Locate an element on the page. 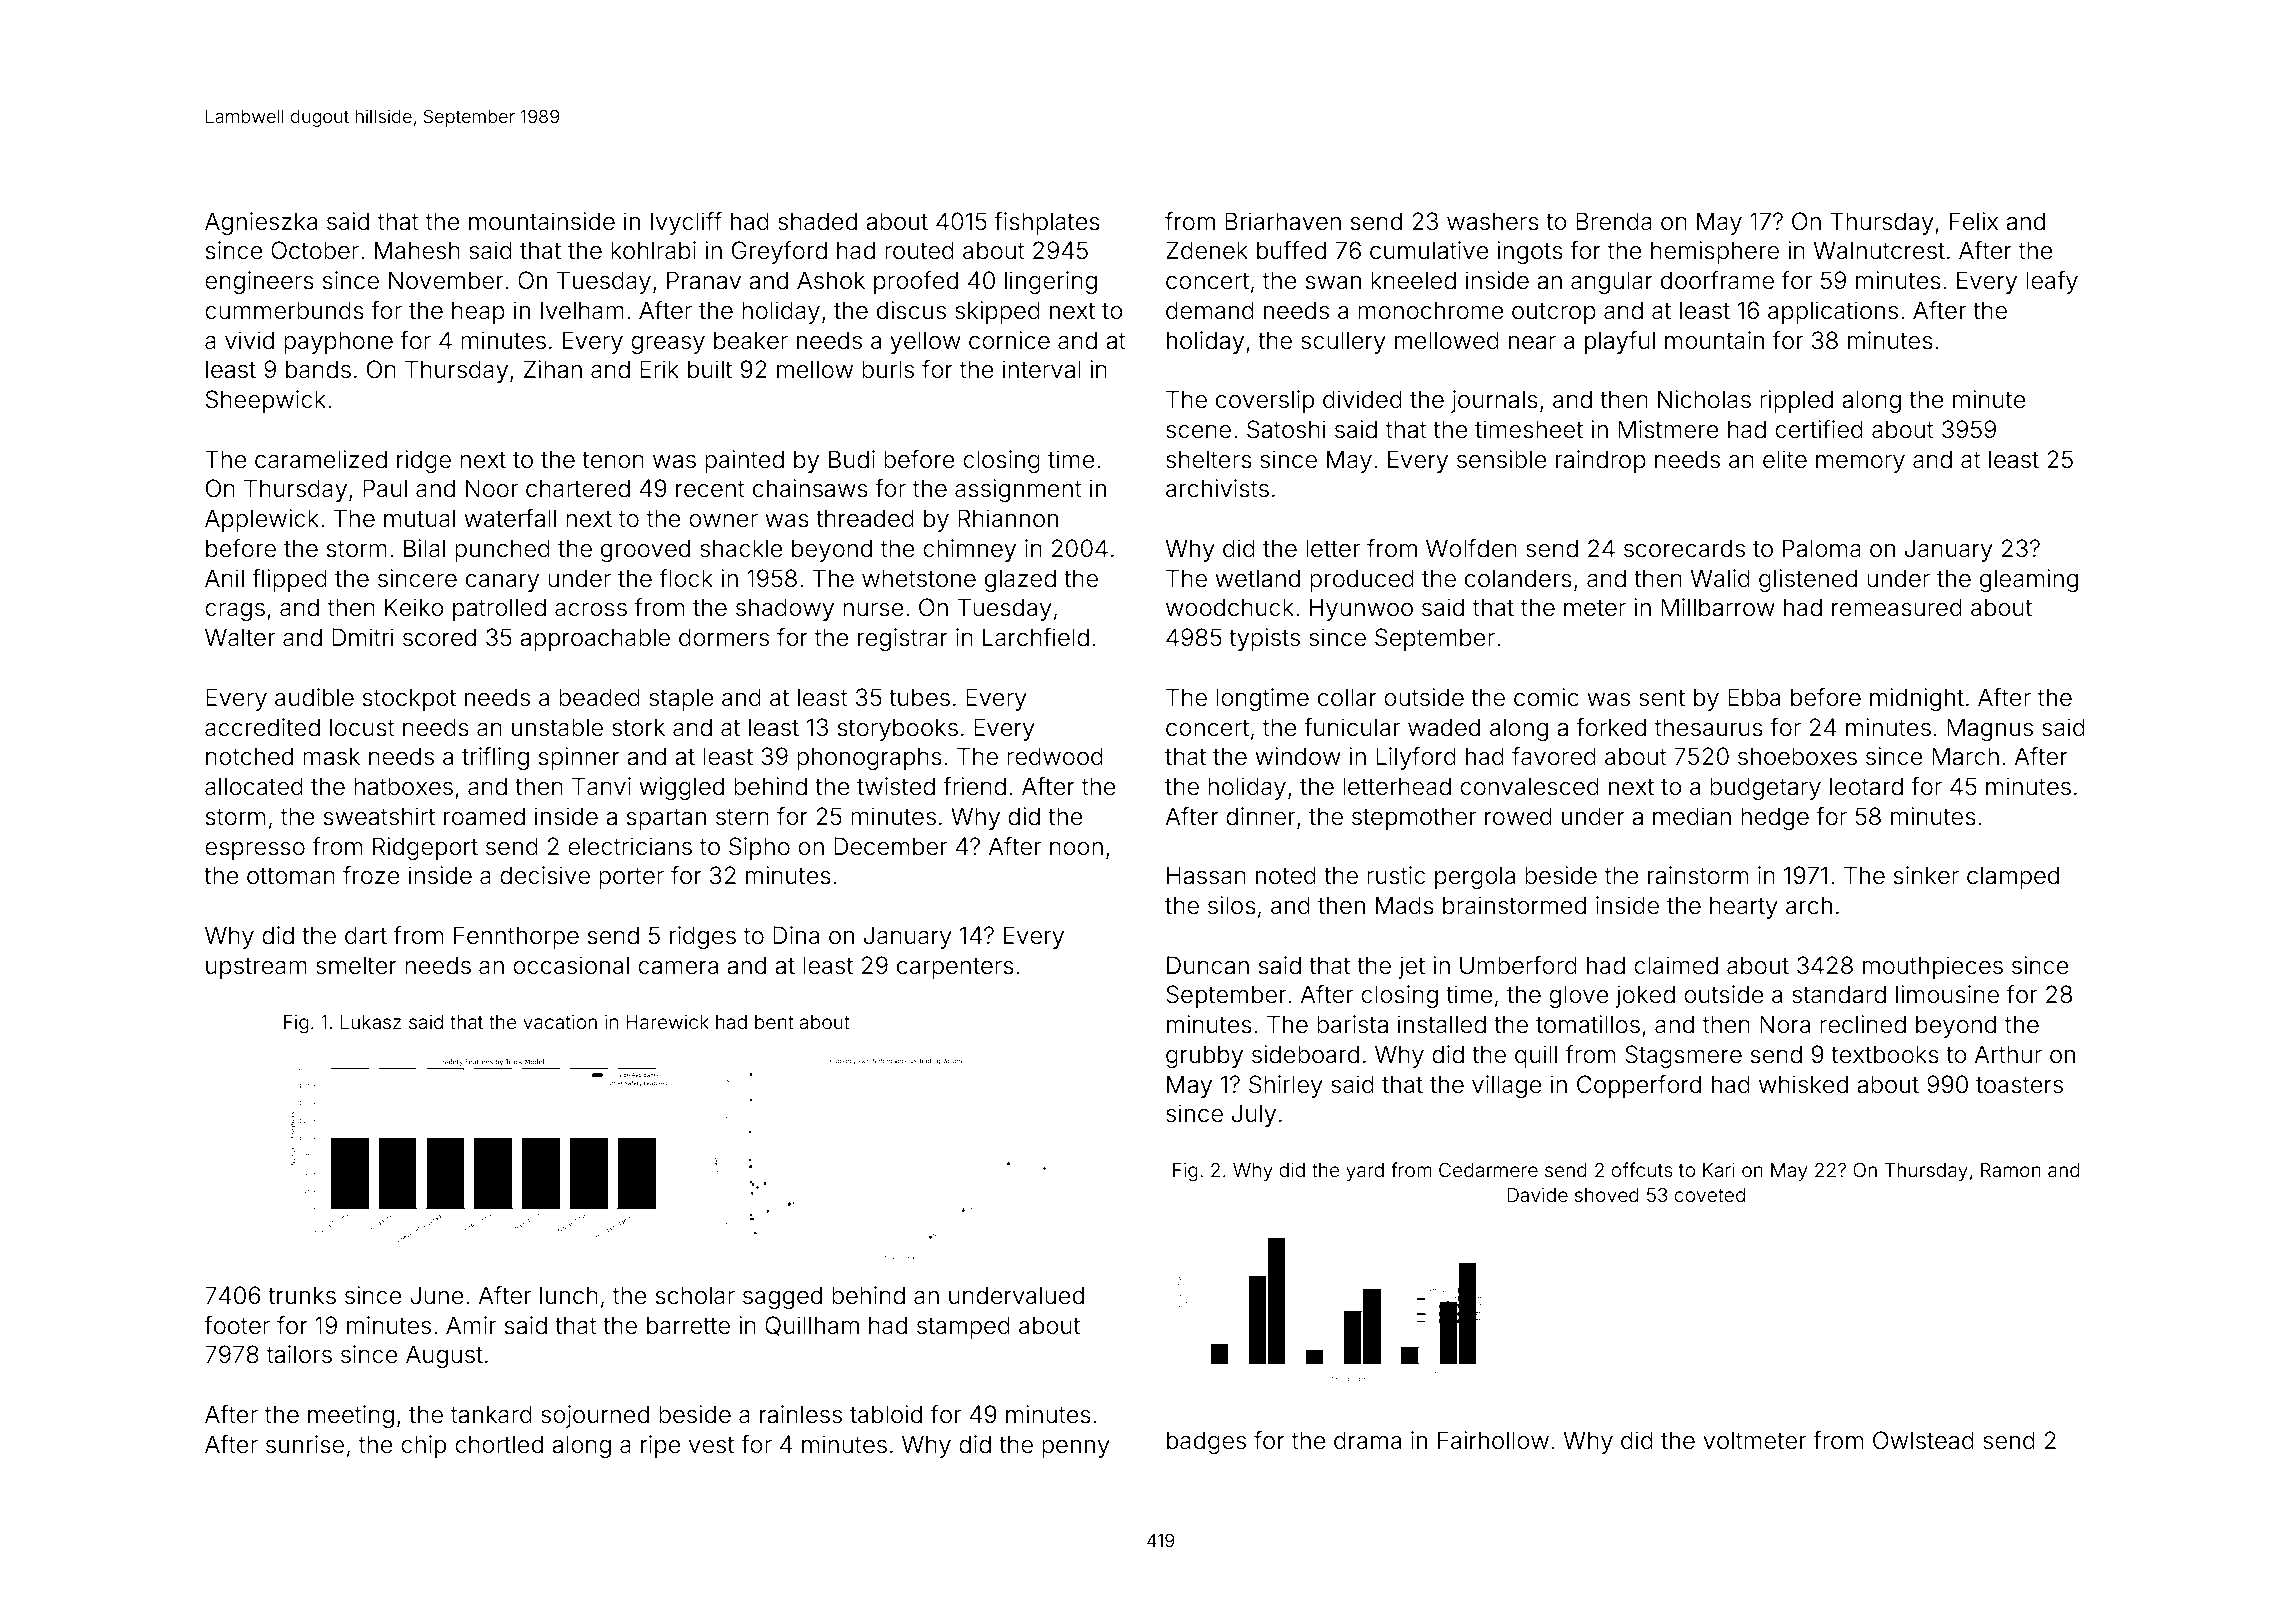 The height and width of the image is (1620, 2292). bands is located at coordinates (318, 369).
